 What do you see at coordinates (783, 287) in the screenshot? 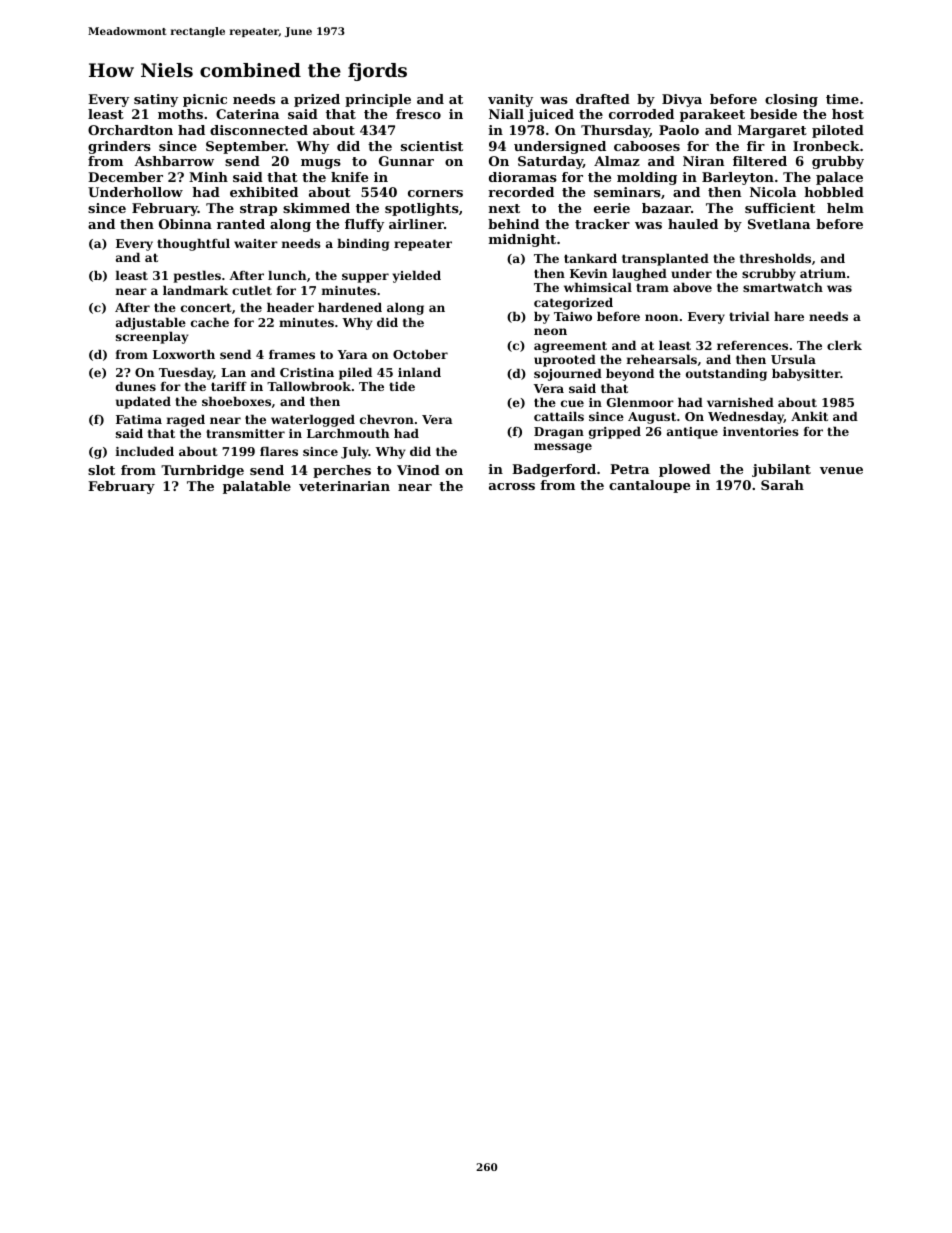
I see `smartwatch` at bounding box center [783, 287].
